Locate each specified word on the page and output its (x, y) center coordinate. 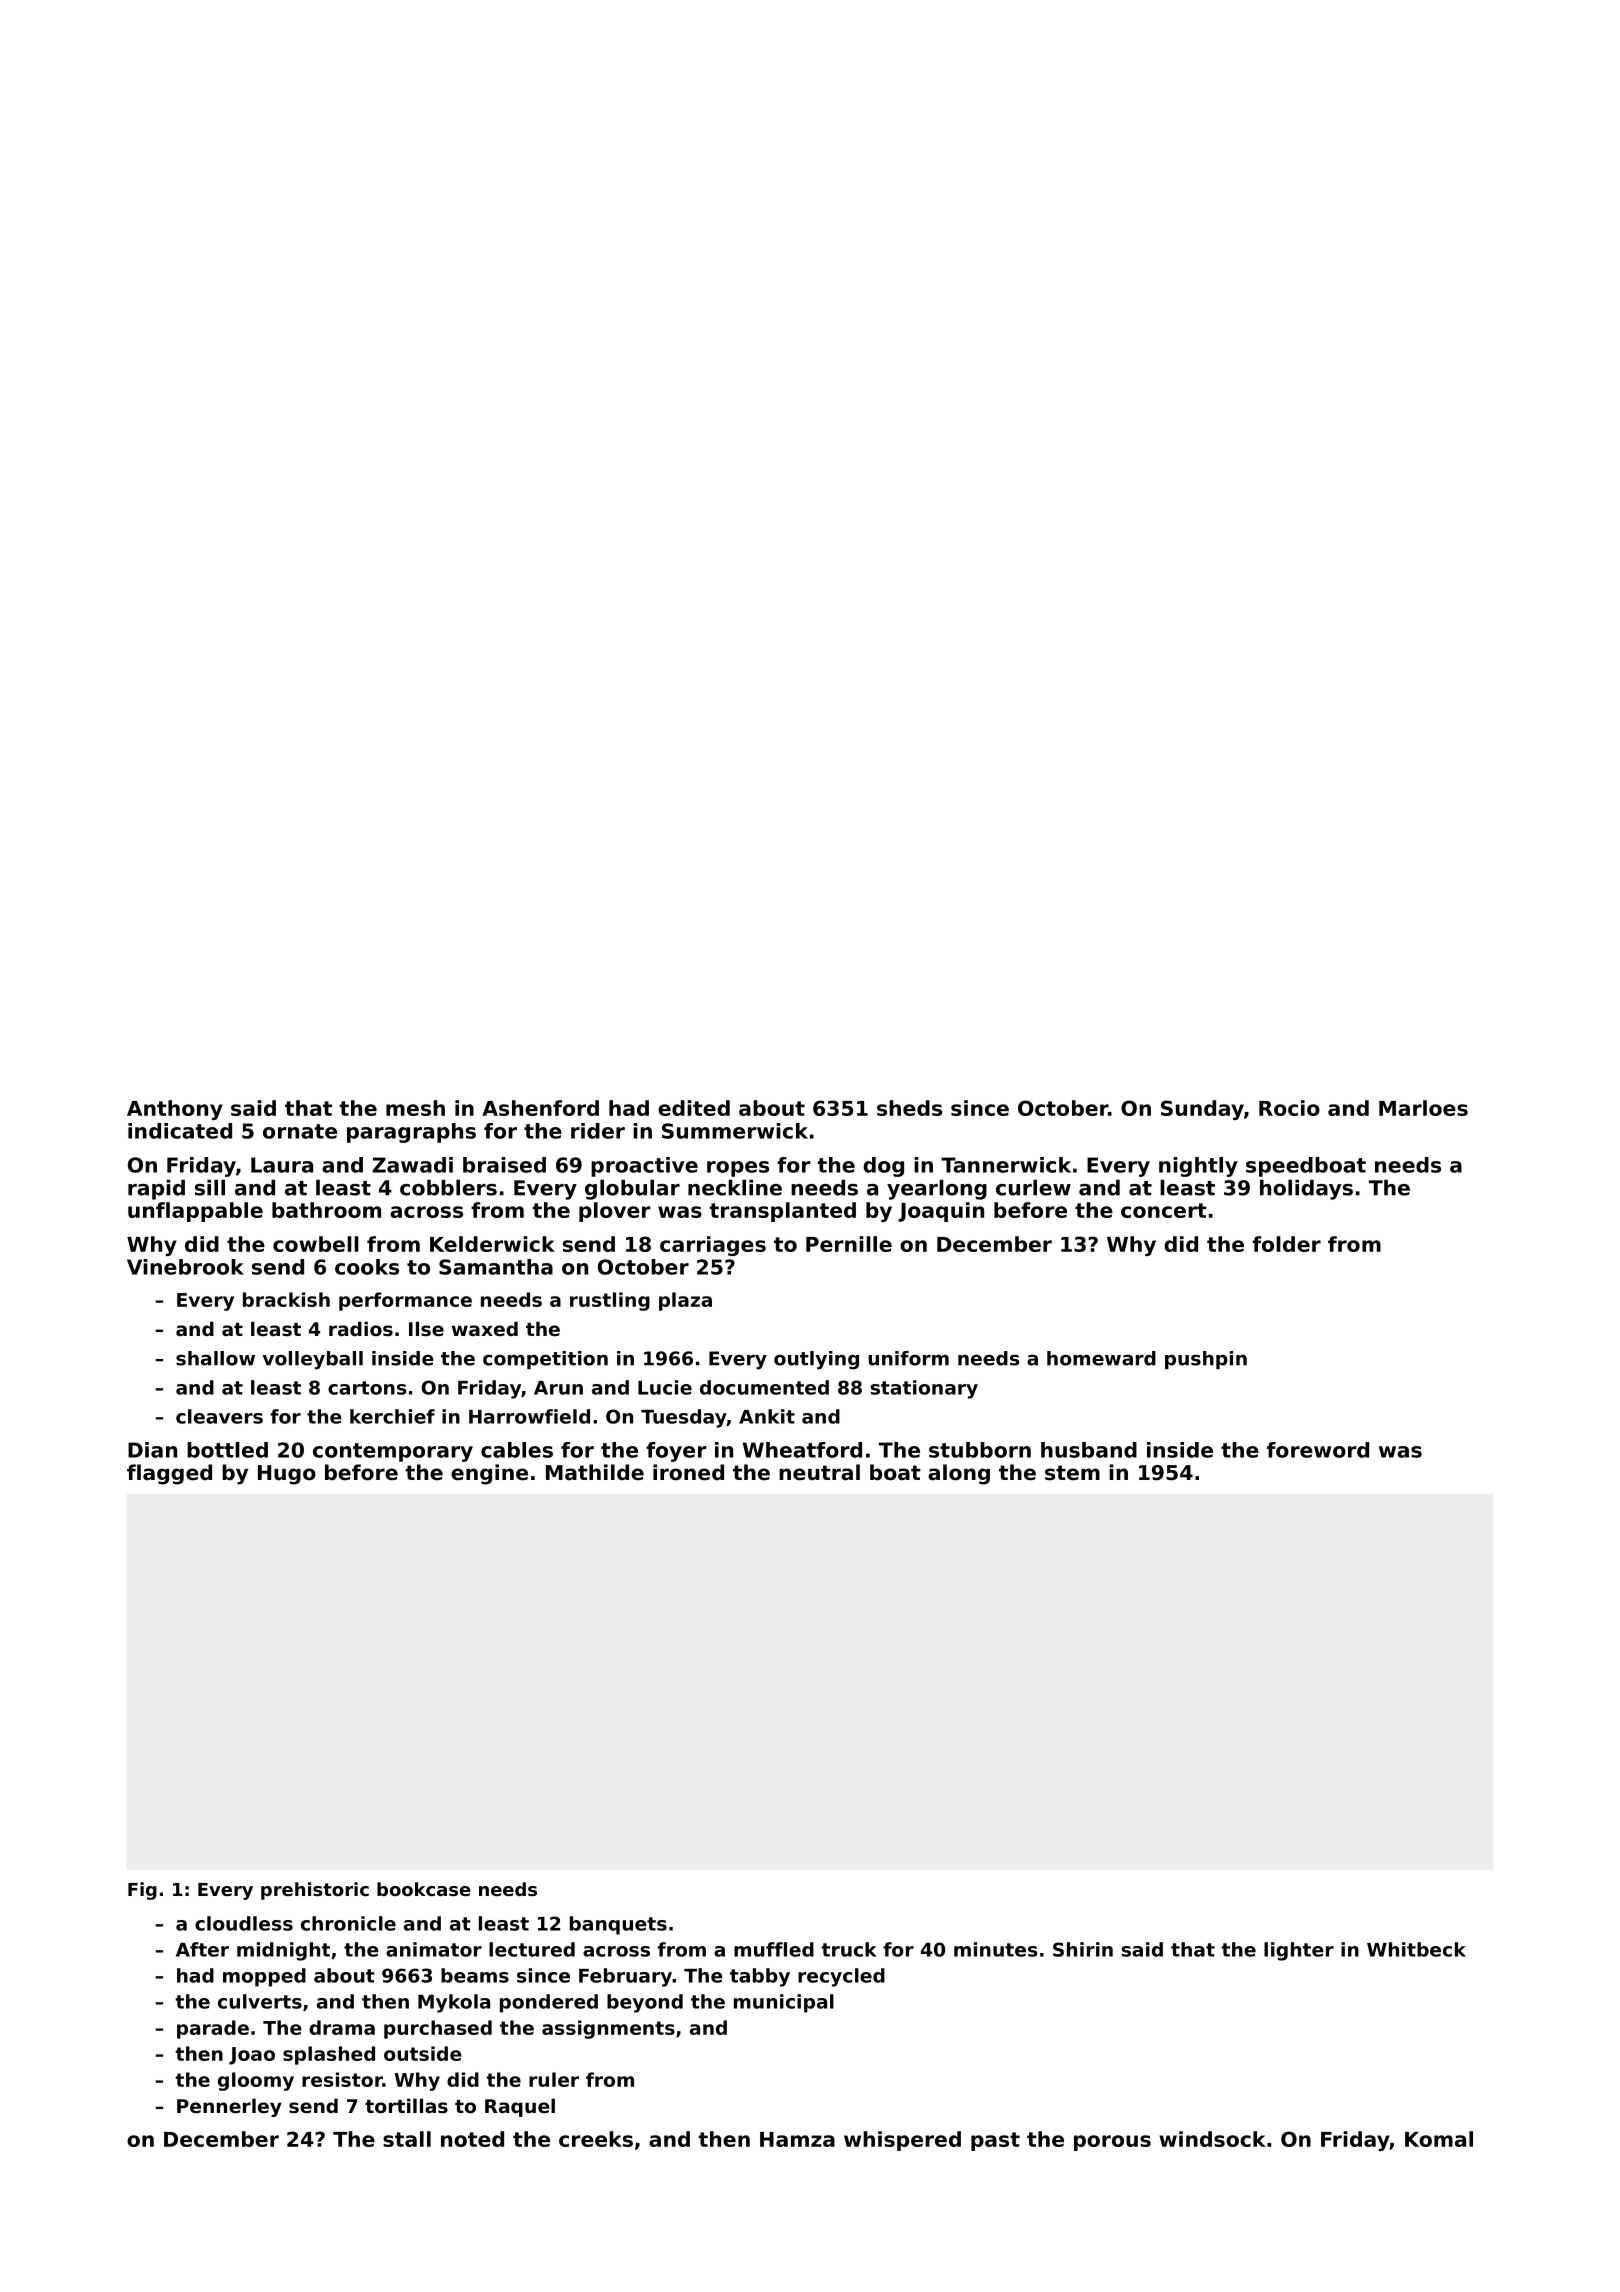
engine (489, 1474)
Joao (252, 2056)
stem (1072, 1473)
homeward (1101, 1358)
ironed (688, 1472)
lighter (1299, 1951)
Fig (142, 1891)
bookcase (424, 1889)
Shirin (1083, 1949)
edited (694, 1108)
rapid (156, 1189)
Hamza (797, 2139)
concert (1164, 1210)
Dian (152, 1450)
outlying (816, 1360)
